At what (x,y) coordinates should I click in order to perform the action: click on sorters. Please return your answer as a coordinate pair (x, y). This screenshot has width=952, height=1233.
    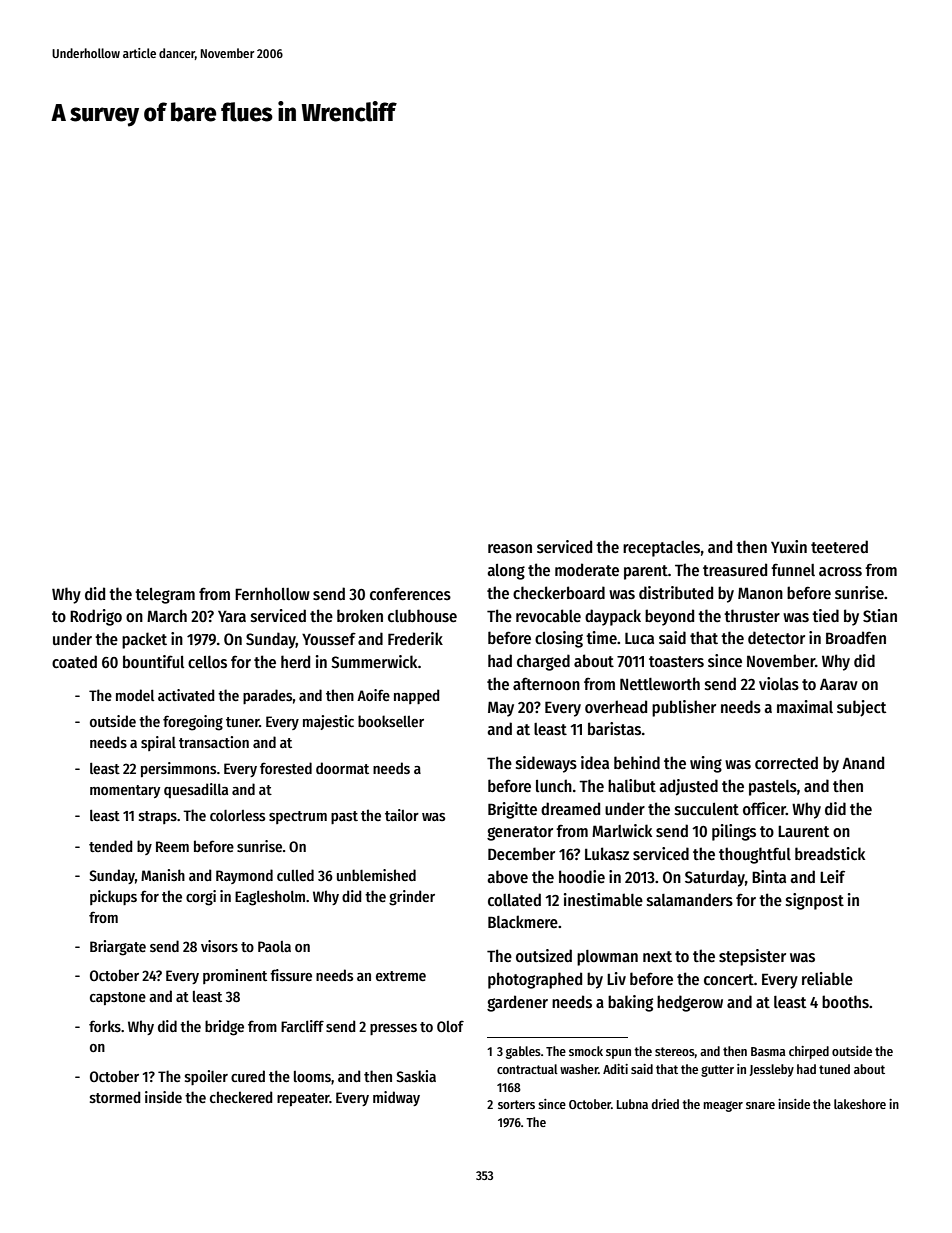
    Looking at the image, I should click on (516, 1104).
